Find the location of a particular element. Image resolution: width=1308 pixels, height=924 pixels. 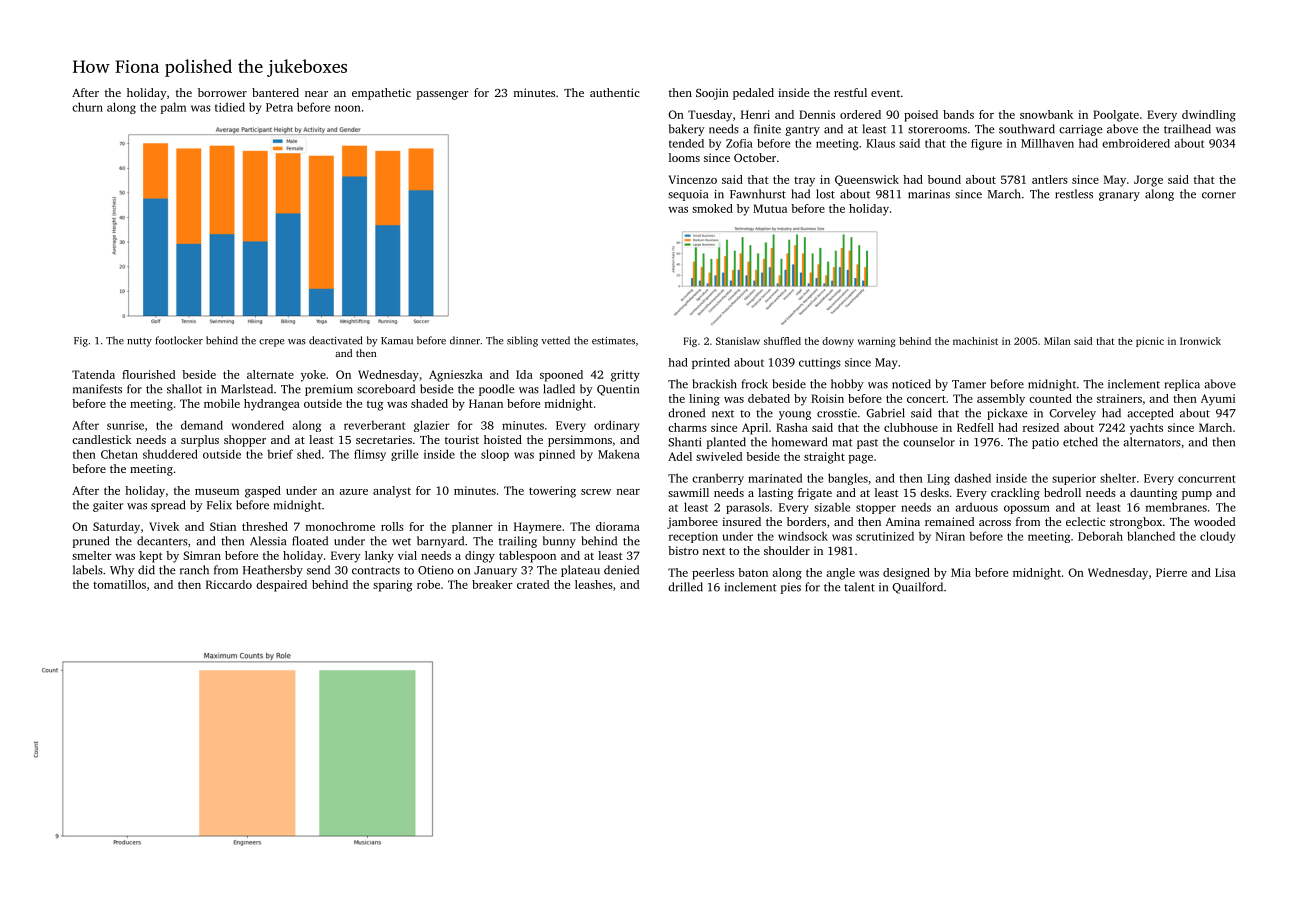

Poolgate is located at coordinates (1116, 116).
